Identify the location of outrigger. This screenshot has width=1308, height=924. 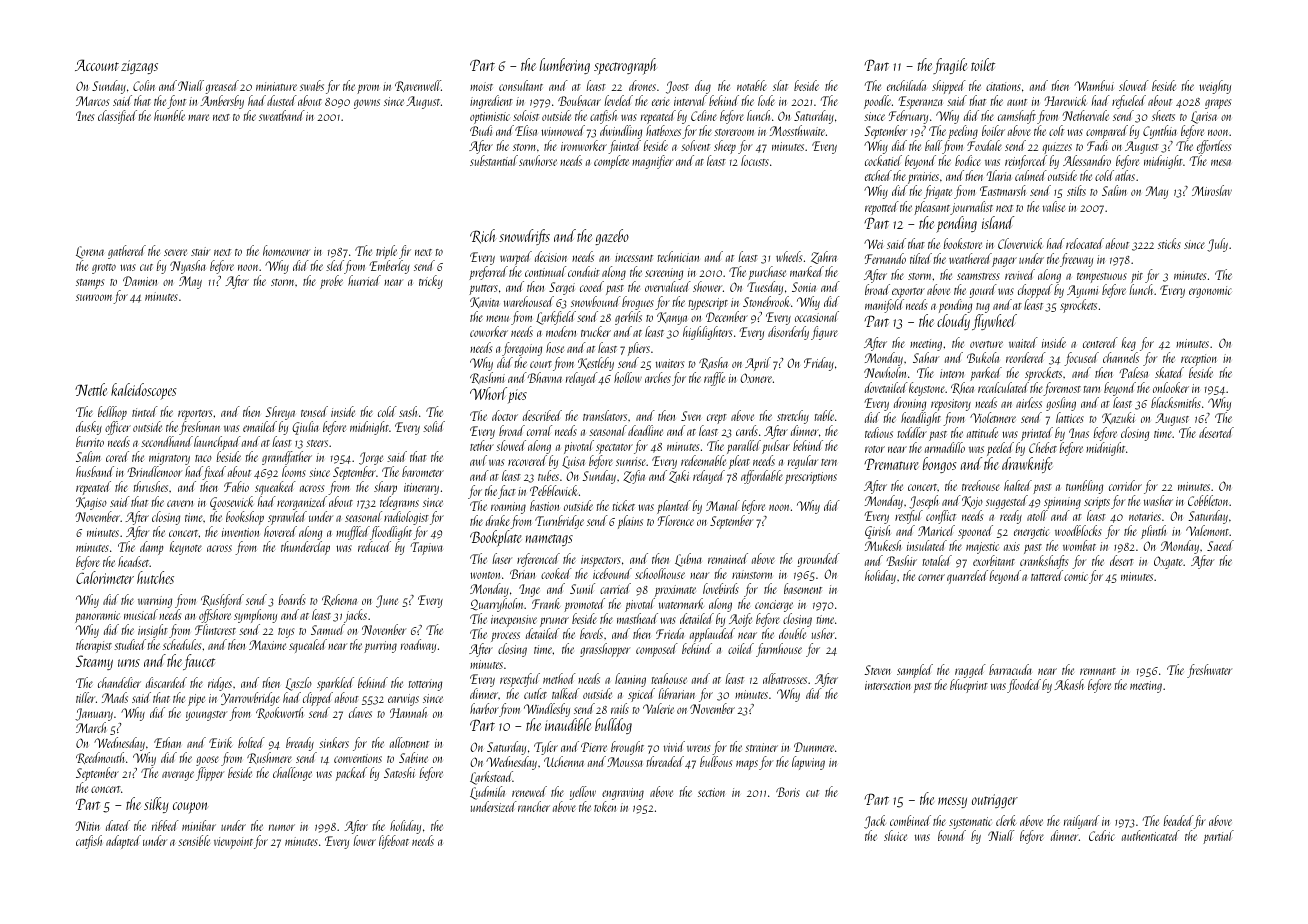
(995, 801).
